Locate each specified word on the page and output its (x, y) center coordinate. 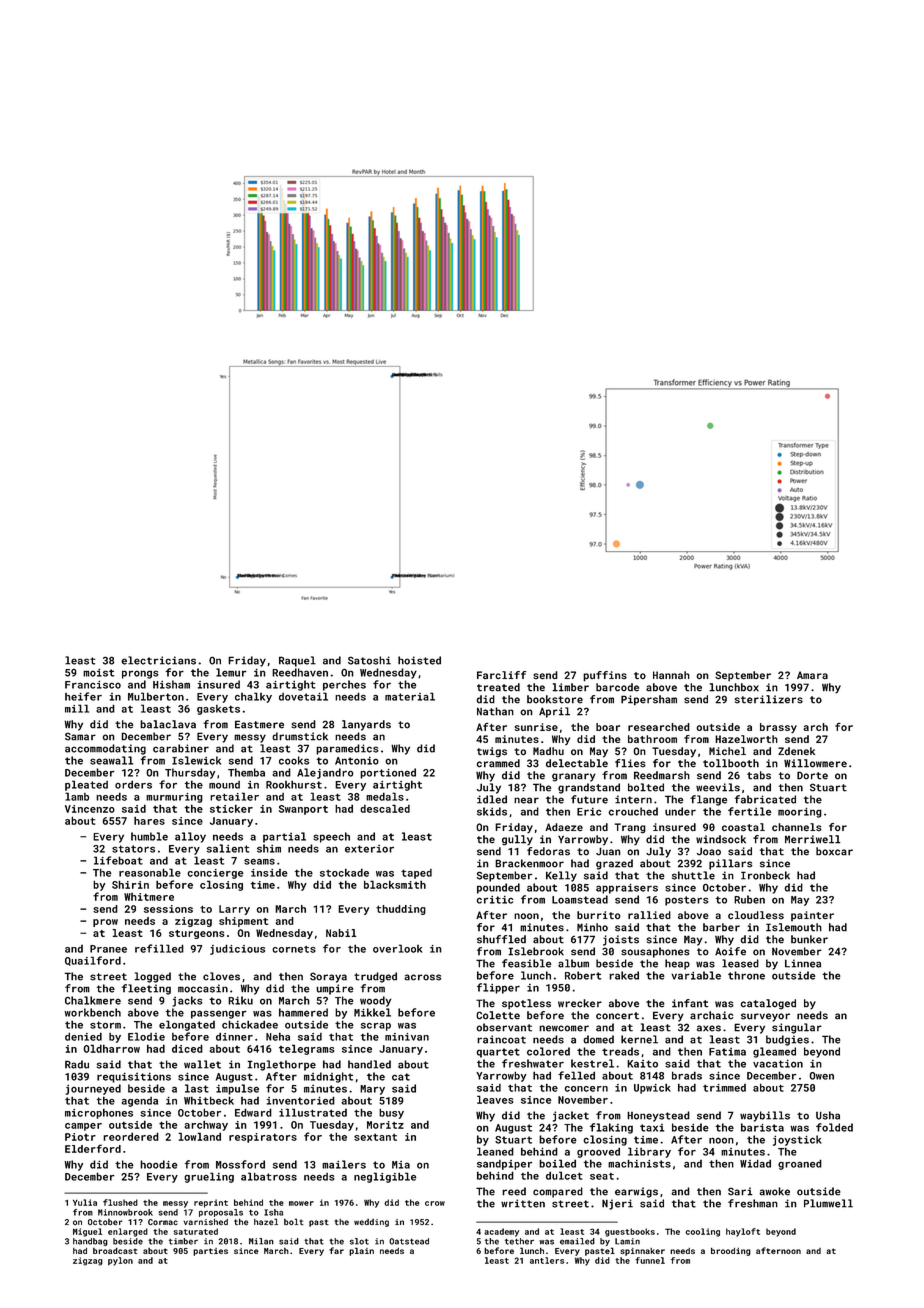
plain (361, 1251)
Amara (812, 675)
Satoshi (369, 660)
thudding (401, 910)
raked (624, 975)
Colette (498, 1015)
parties (210, 1252)
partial (284, 837)
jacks (187, 1001)
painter (812, 916)
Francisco (93, 684)
